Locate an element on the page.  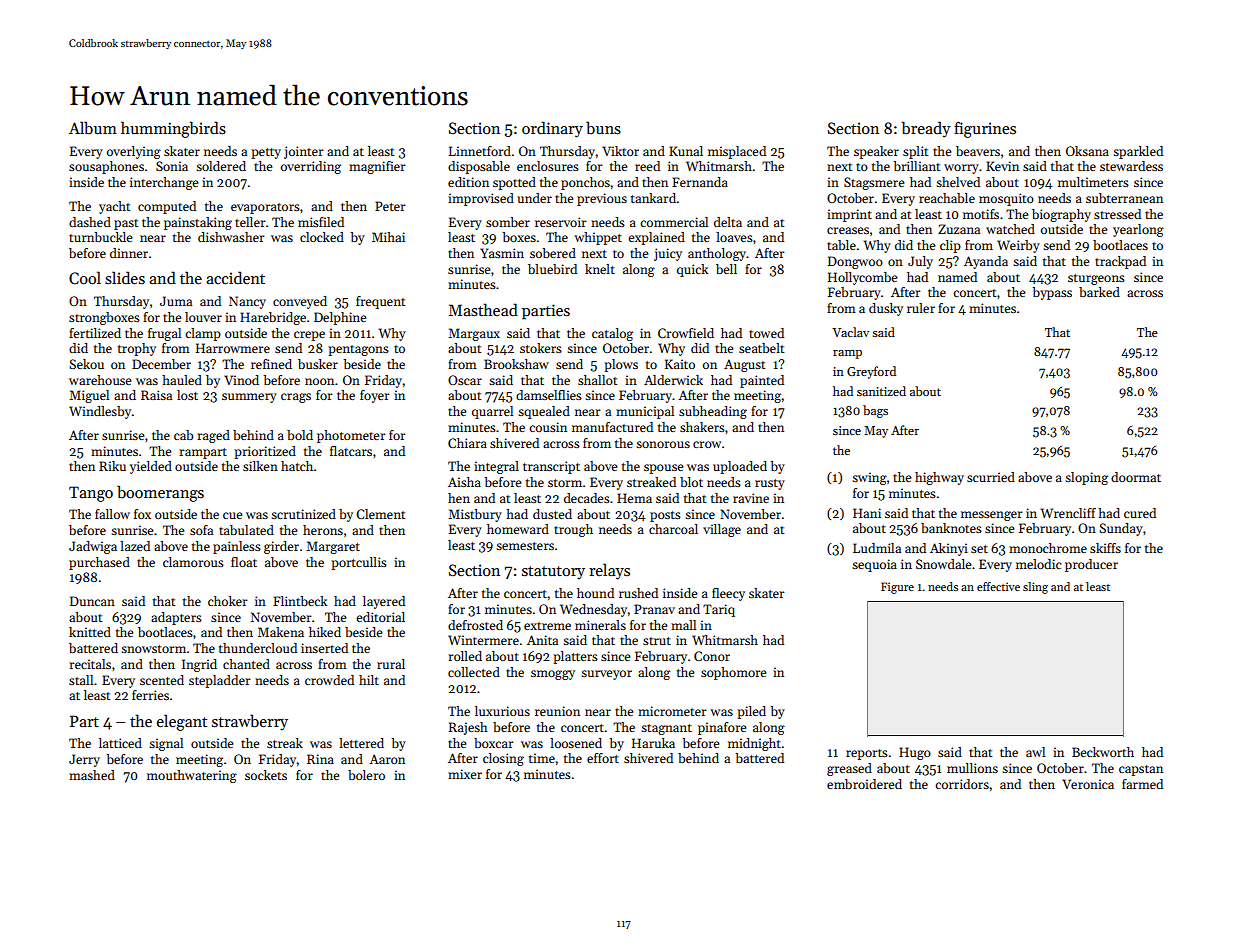
Wintermere is located at coordinates (483, 640).
